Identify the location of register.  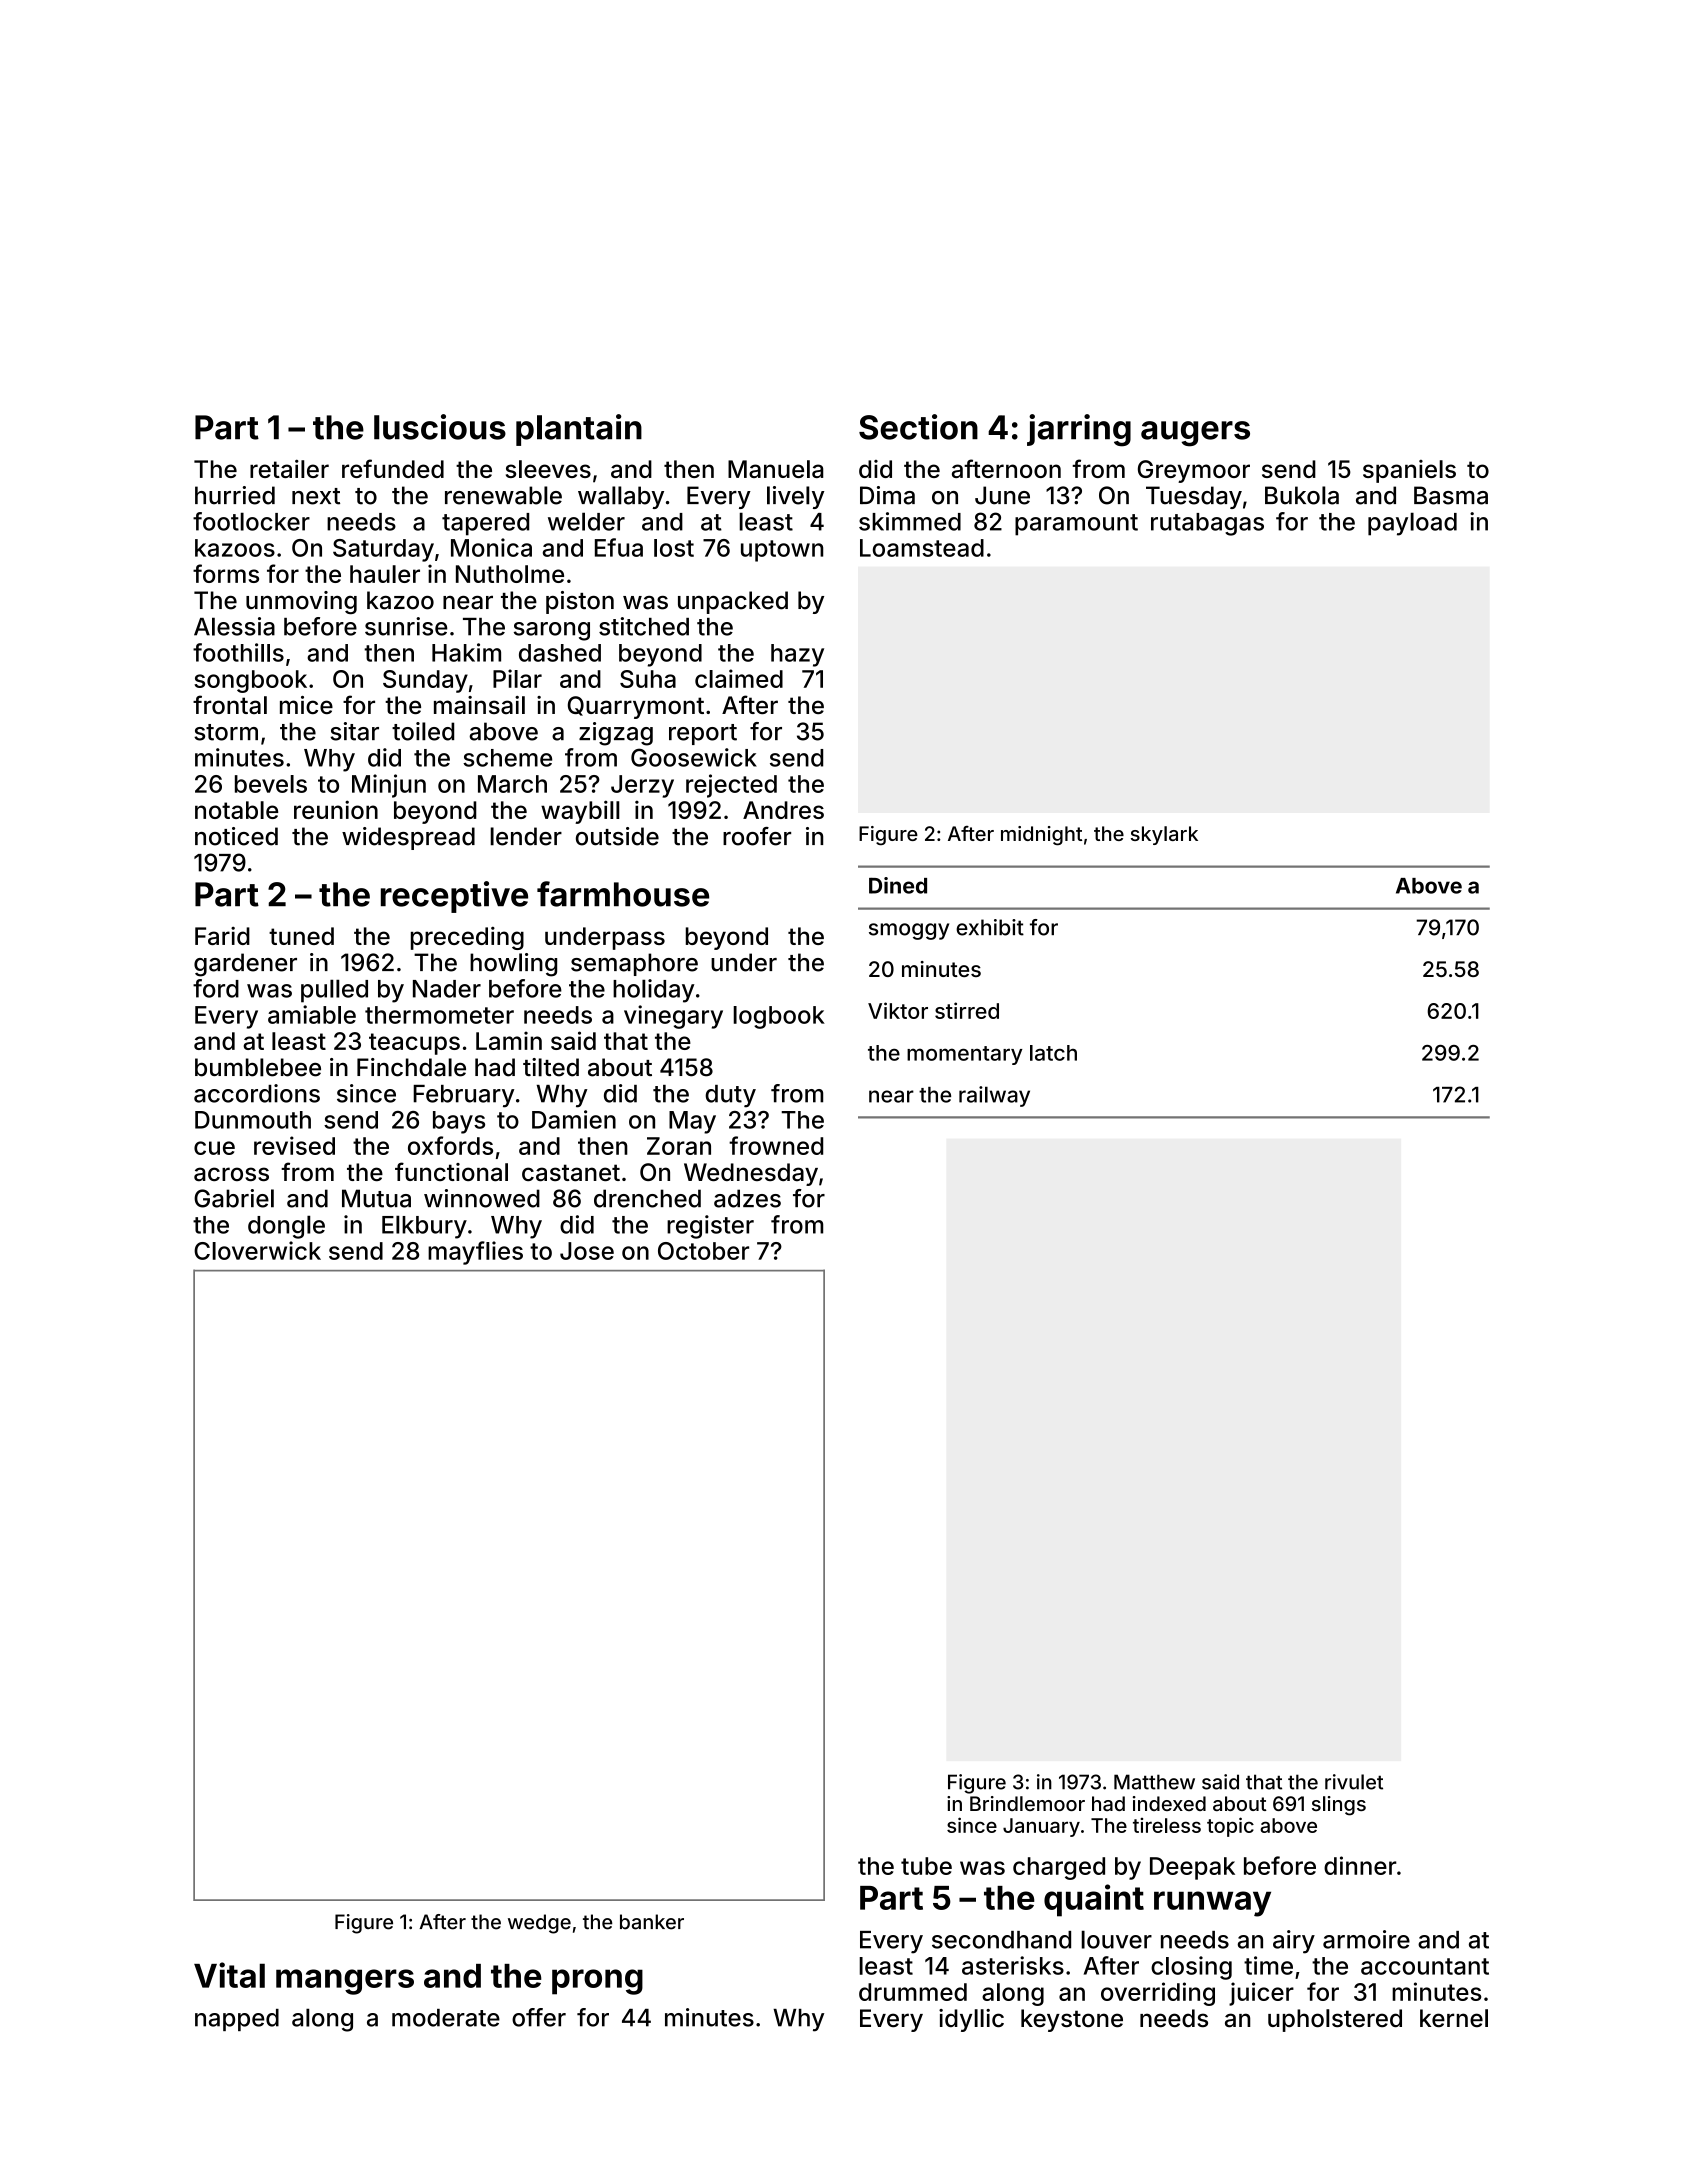
(710, 1227).
